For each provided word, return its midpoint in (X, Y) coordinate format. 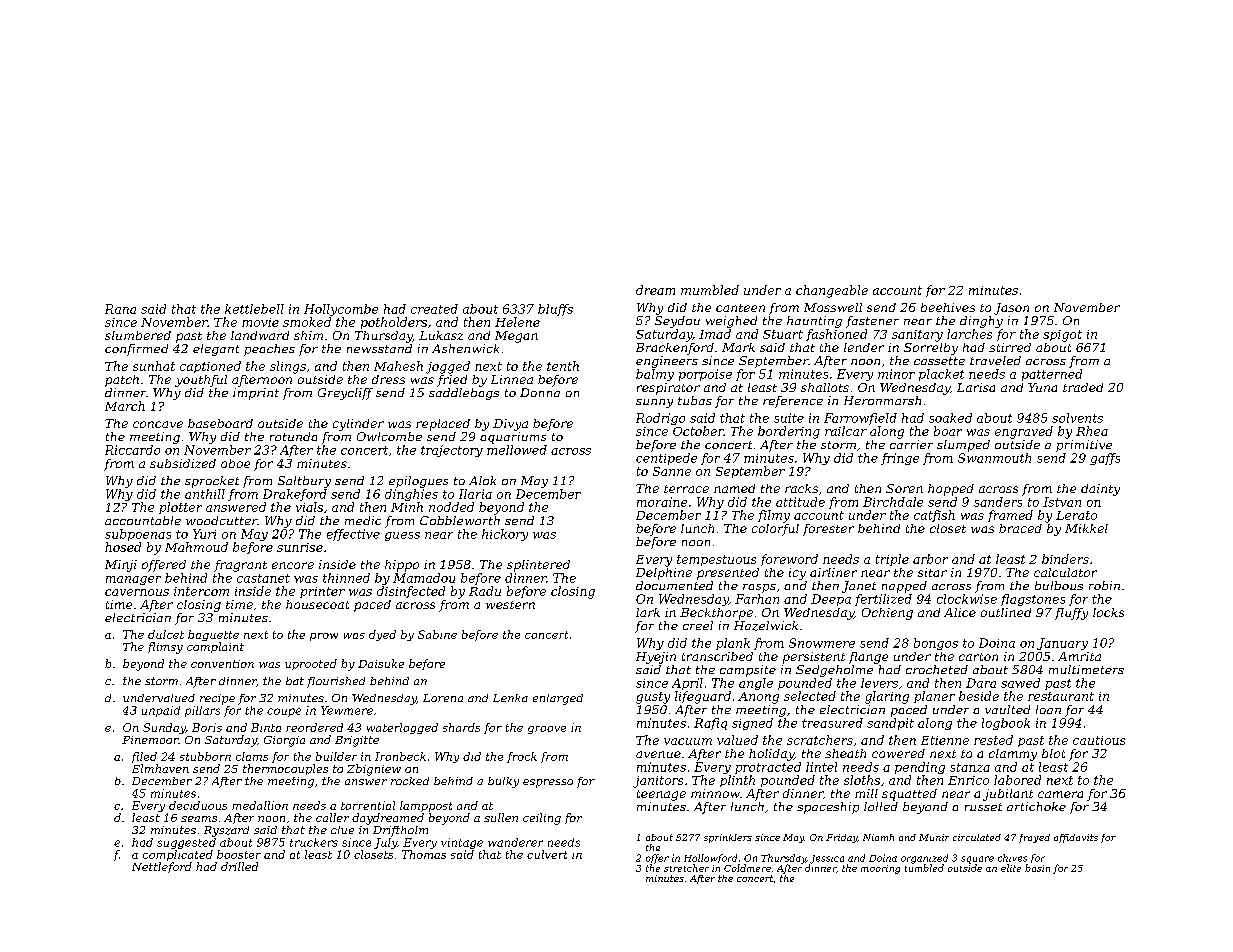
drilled (239, 866)
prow (324, 637)
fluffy (1071, 614)
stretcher (686, 868)
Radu (485, 591)
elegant (216, 350)
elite (1011, 868)
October (698, 431)
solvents (1077, 418)
